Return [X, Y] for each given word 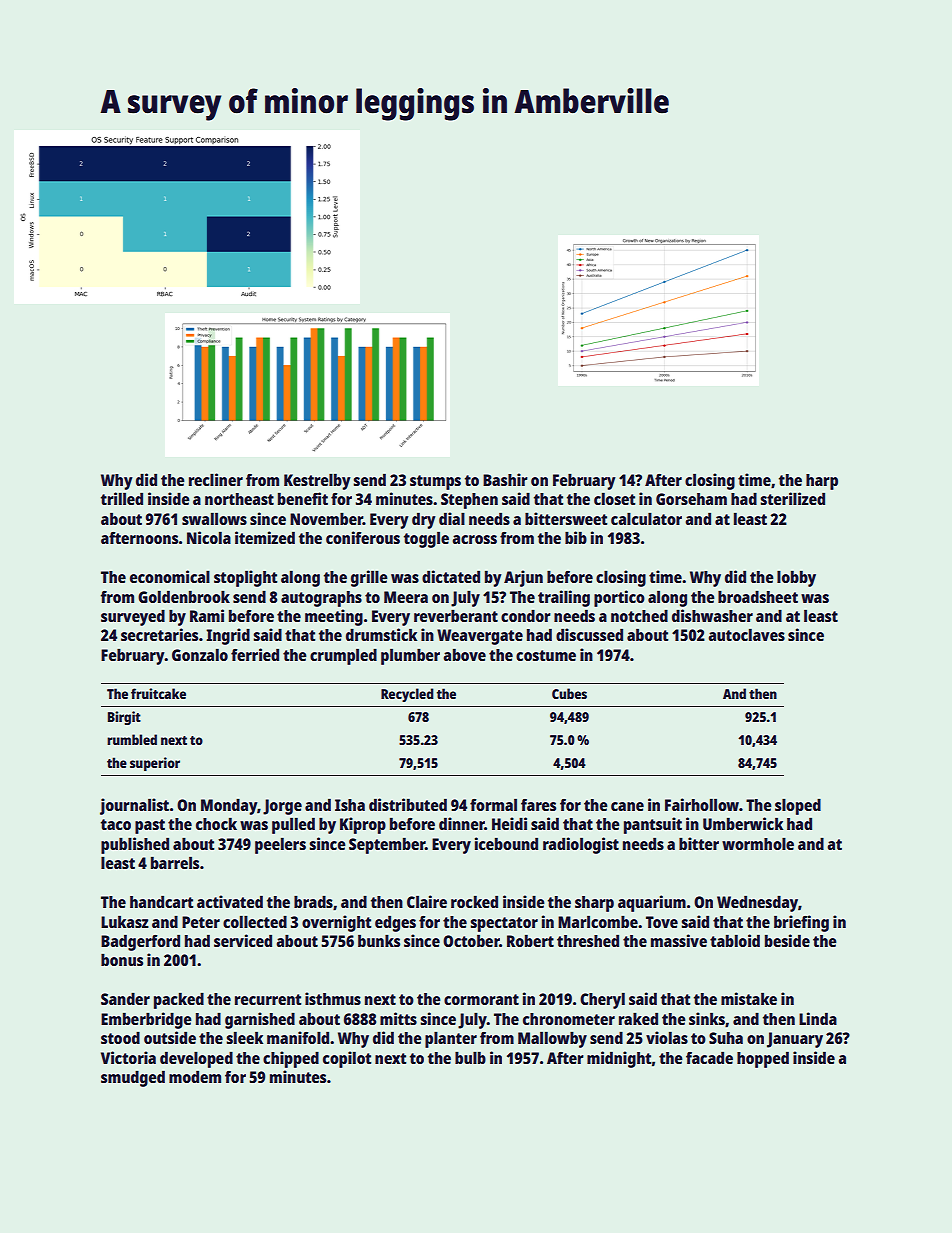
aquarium [652, 903]
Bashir [505, 479]
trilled [122, 498]
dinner [462, 823]
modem [195, 1076]
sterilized [793, 498]
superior [155, 764]
